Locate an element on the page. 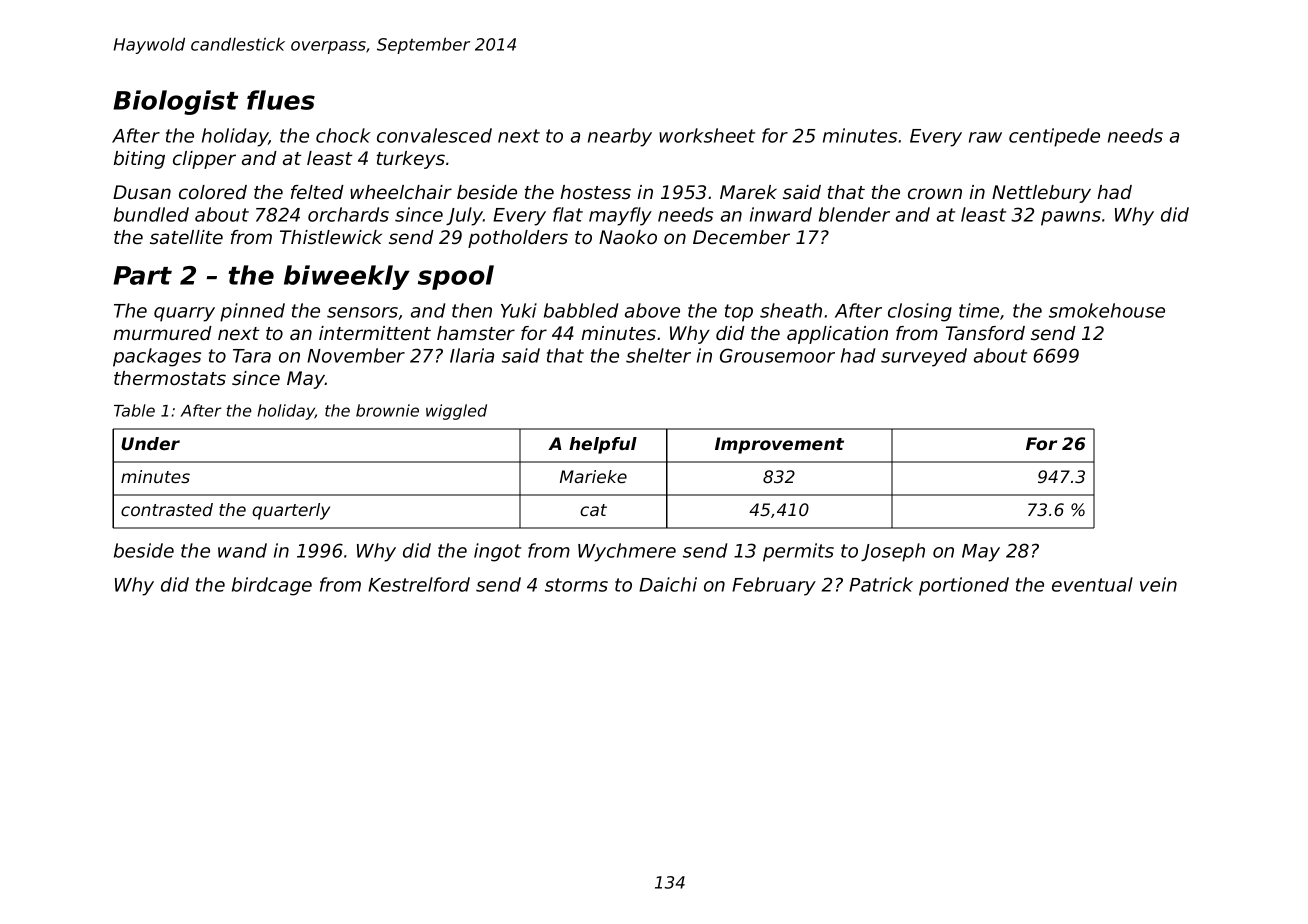 The image size is (1308, 924). contrasted is located at coordinates (167, 509).
